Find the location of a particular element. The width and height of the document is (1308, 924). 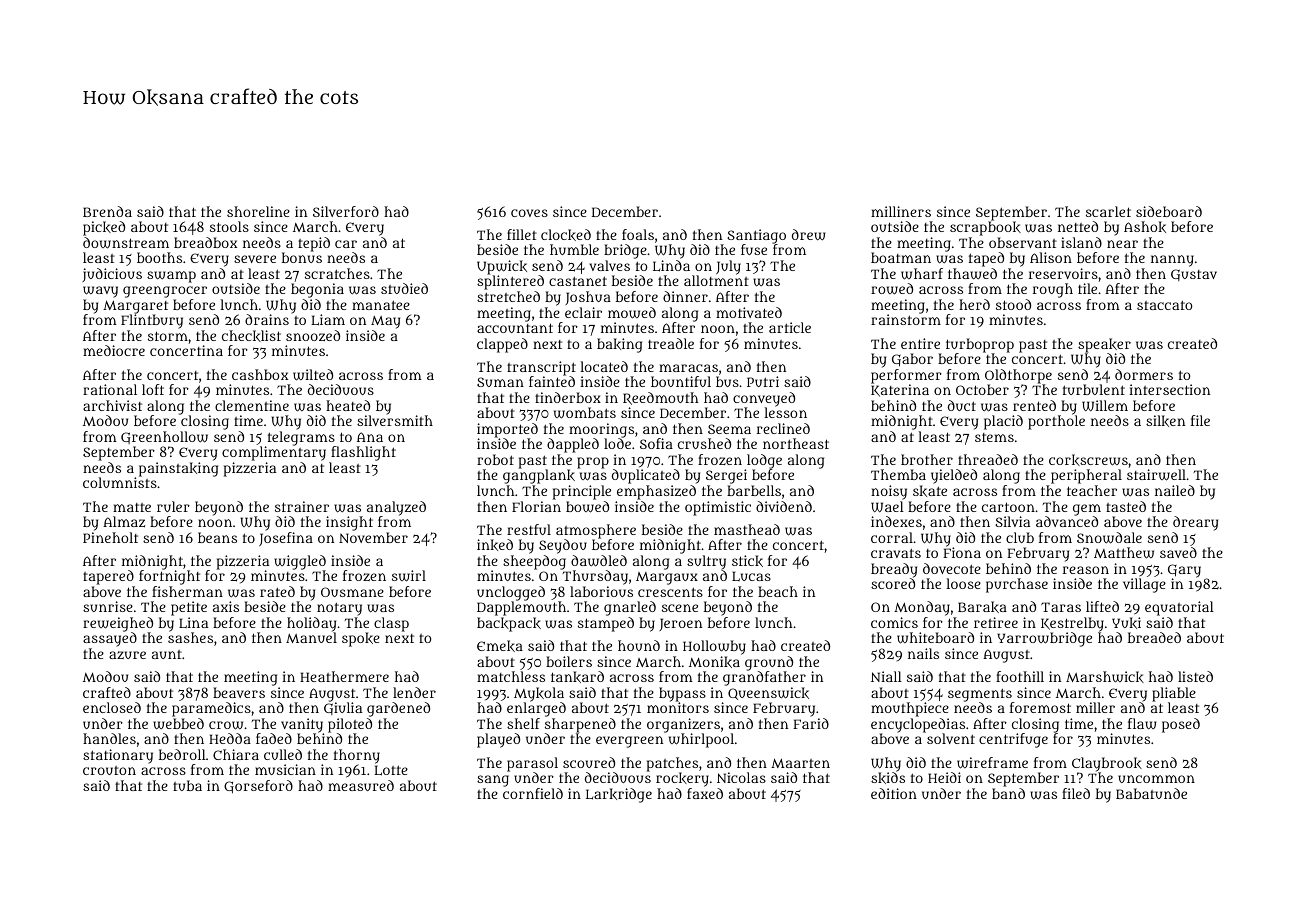

handles is located at coordinates (109, 738).
